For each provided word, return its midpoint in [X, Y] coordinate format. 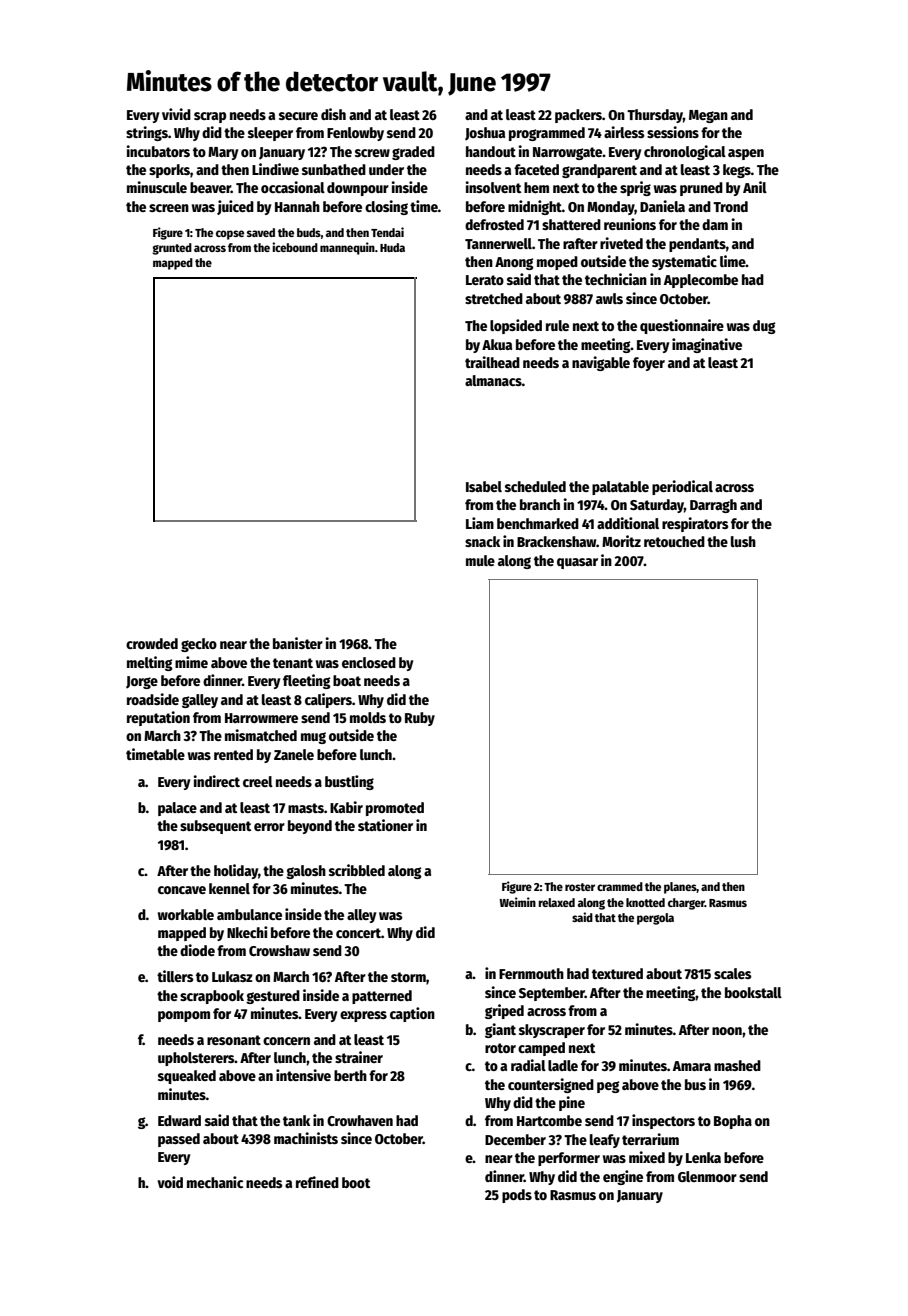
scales [732, 973]
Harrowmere [261, 718]
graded [413, 153]
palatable [620, 488]
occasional [293, 187]
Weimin [517, 902]
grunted [172, 249]
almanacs [493, 380]
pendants [697, 245]
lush [743, 541]
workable [186, 914]
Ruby [420, 719]
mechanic [215, 1182]
